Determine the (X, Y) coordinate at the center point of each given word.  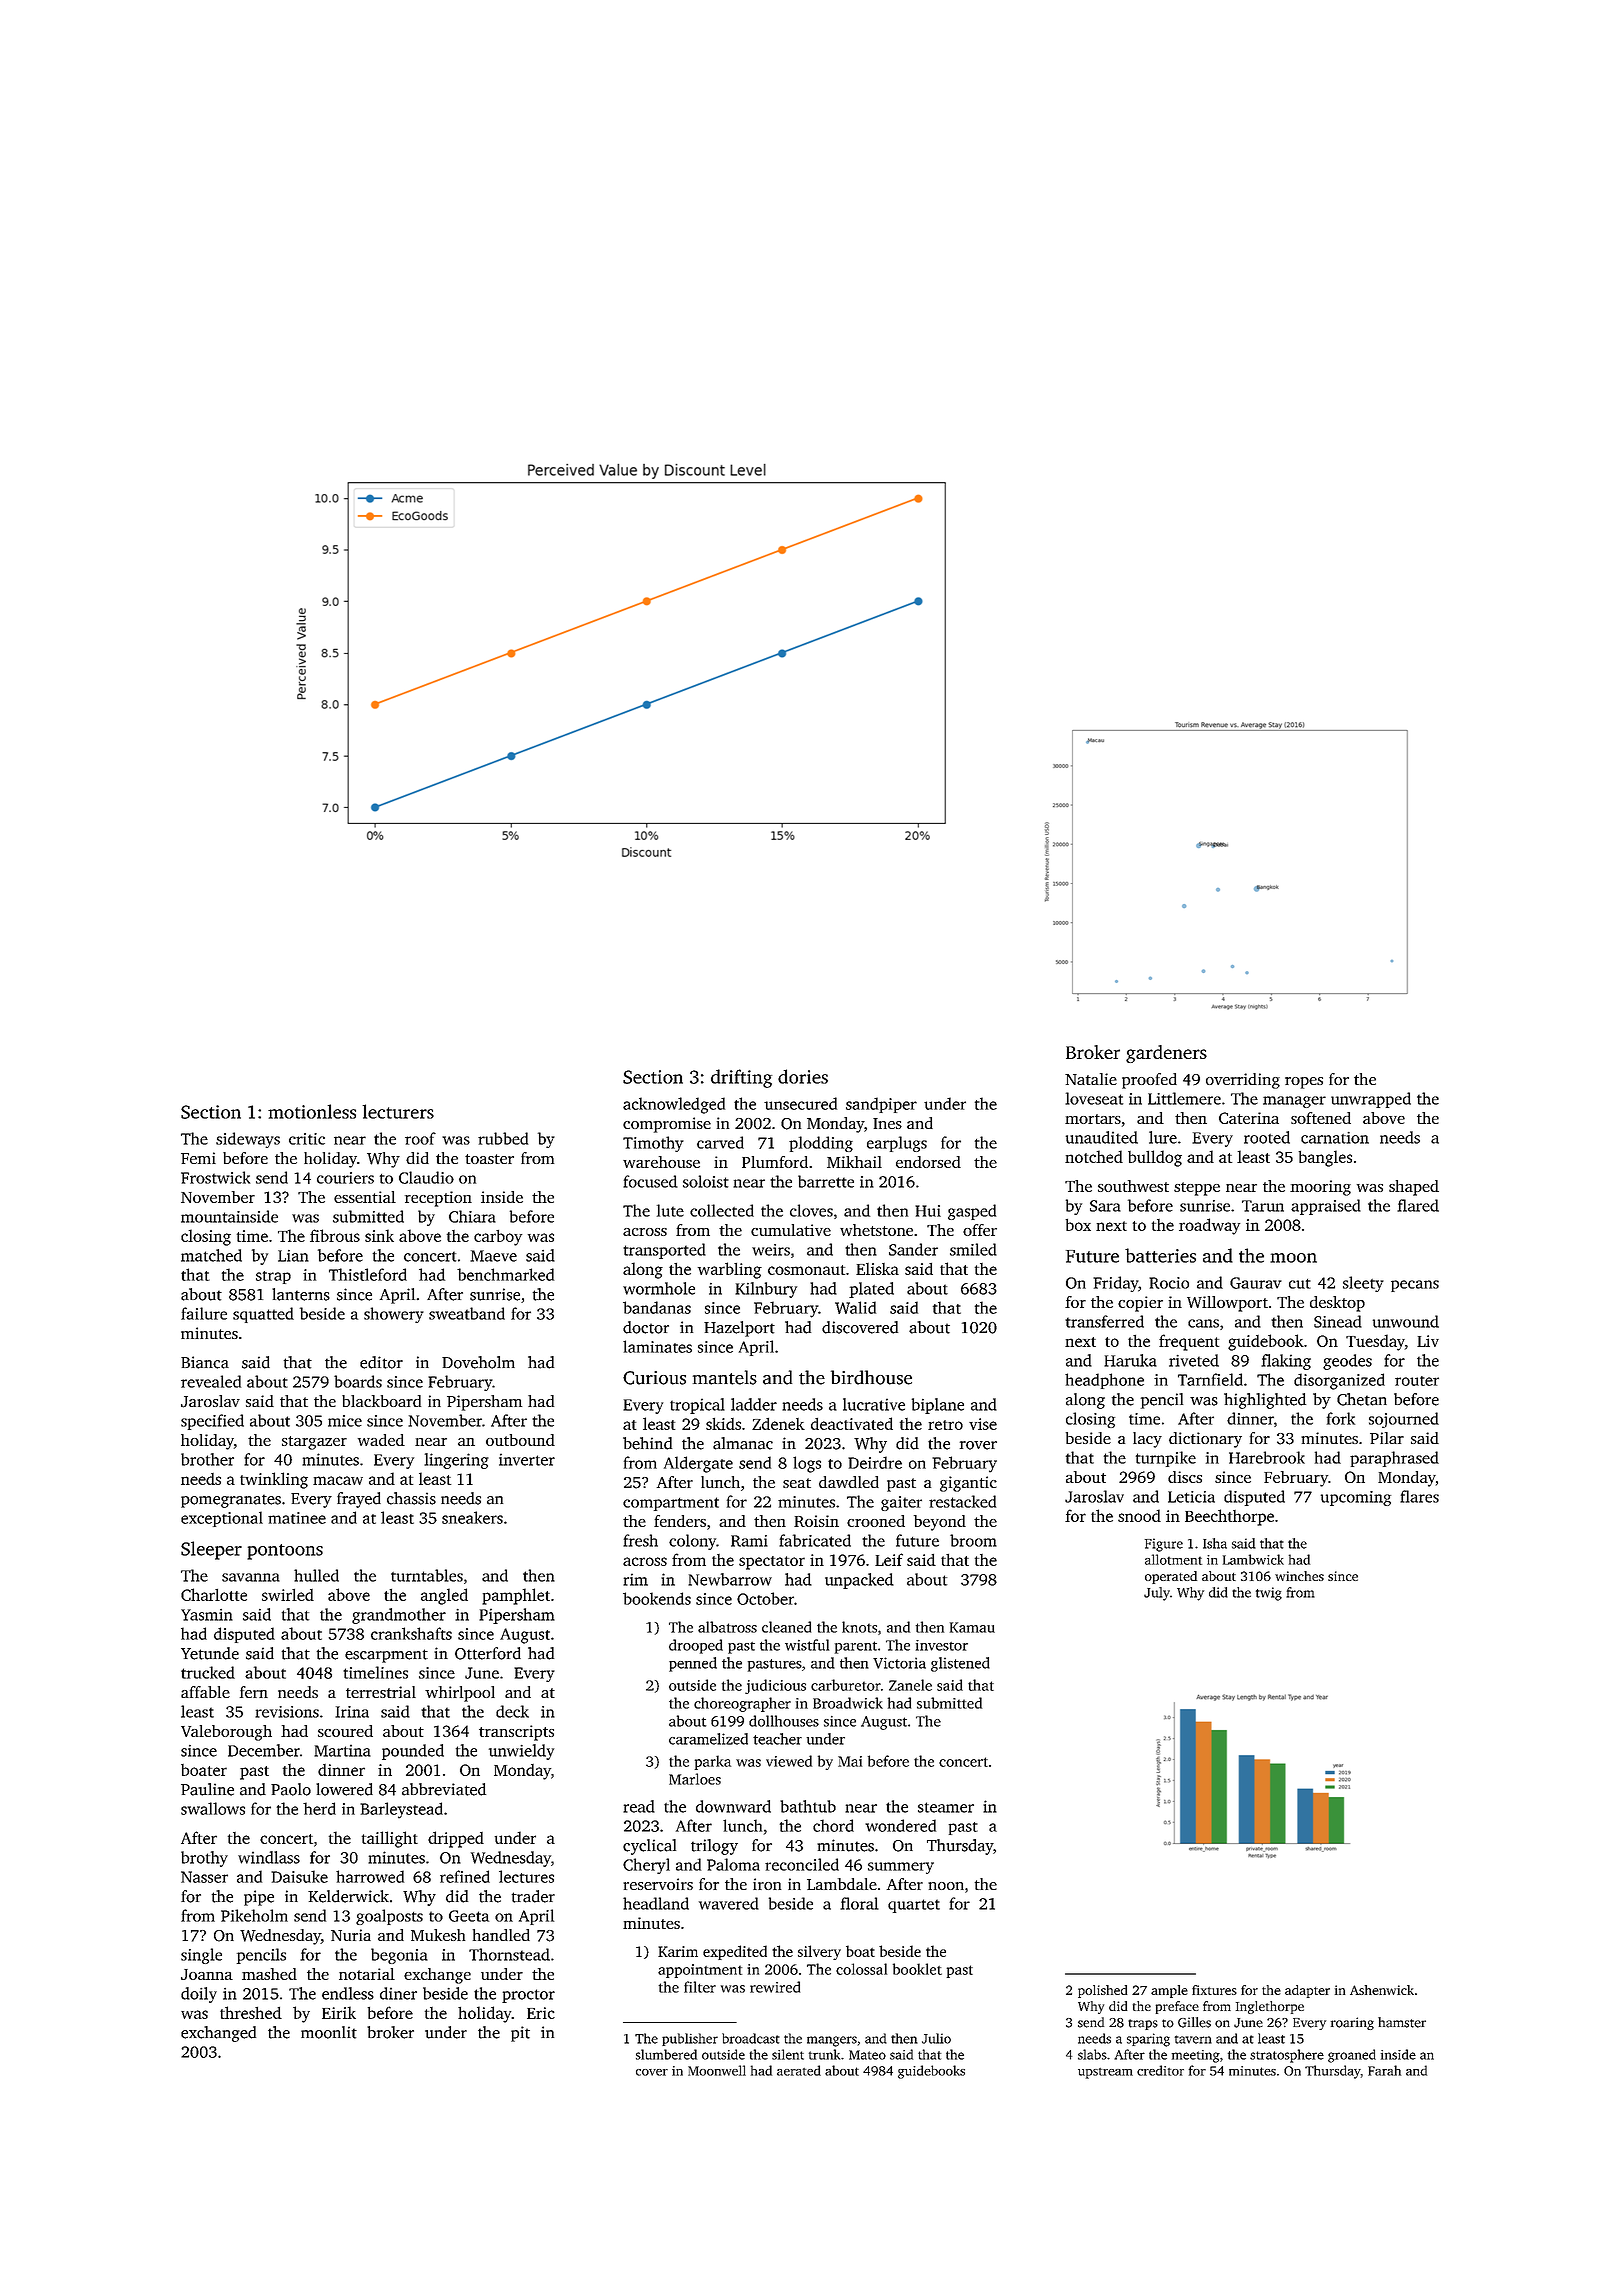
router (1417, 1381)
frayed (359, 1500)
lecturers (398, 1111)
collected (722, 1210)
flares (1419, 1496)
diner (398, 1993)
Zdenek (778, 1424)
